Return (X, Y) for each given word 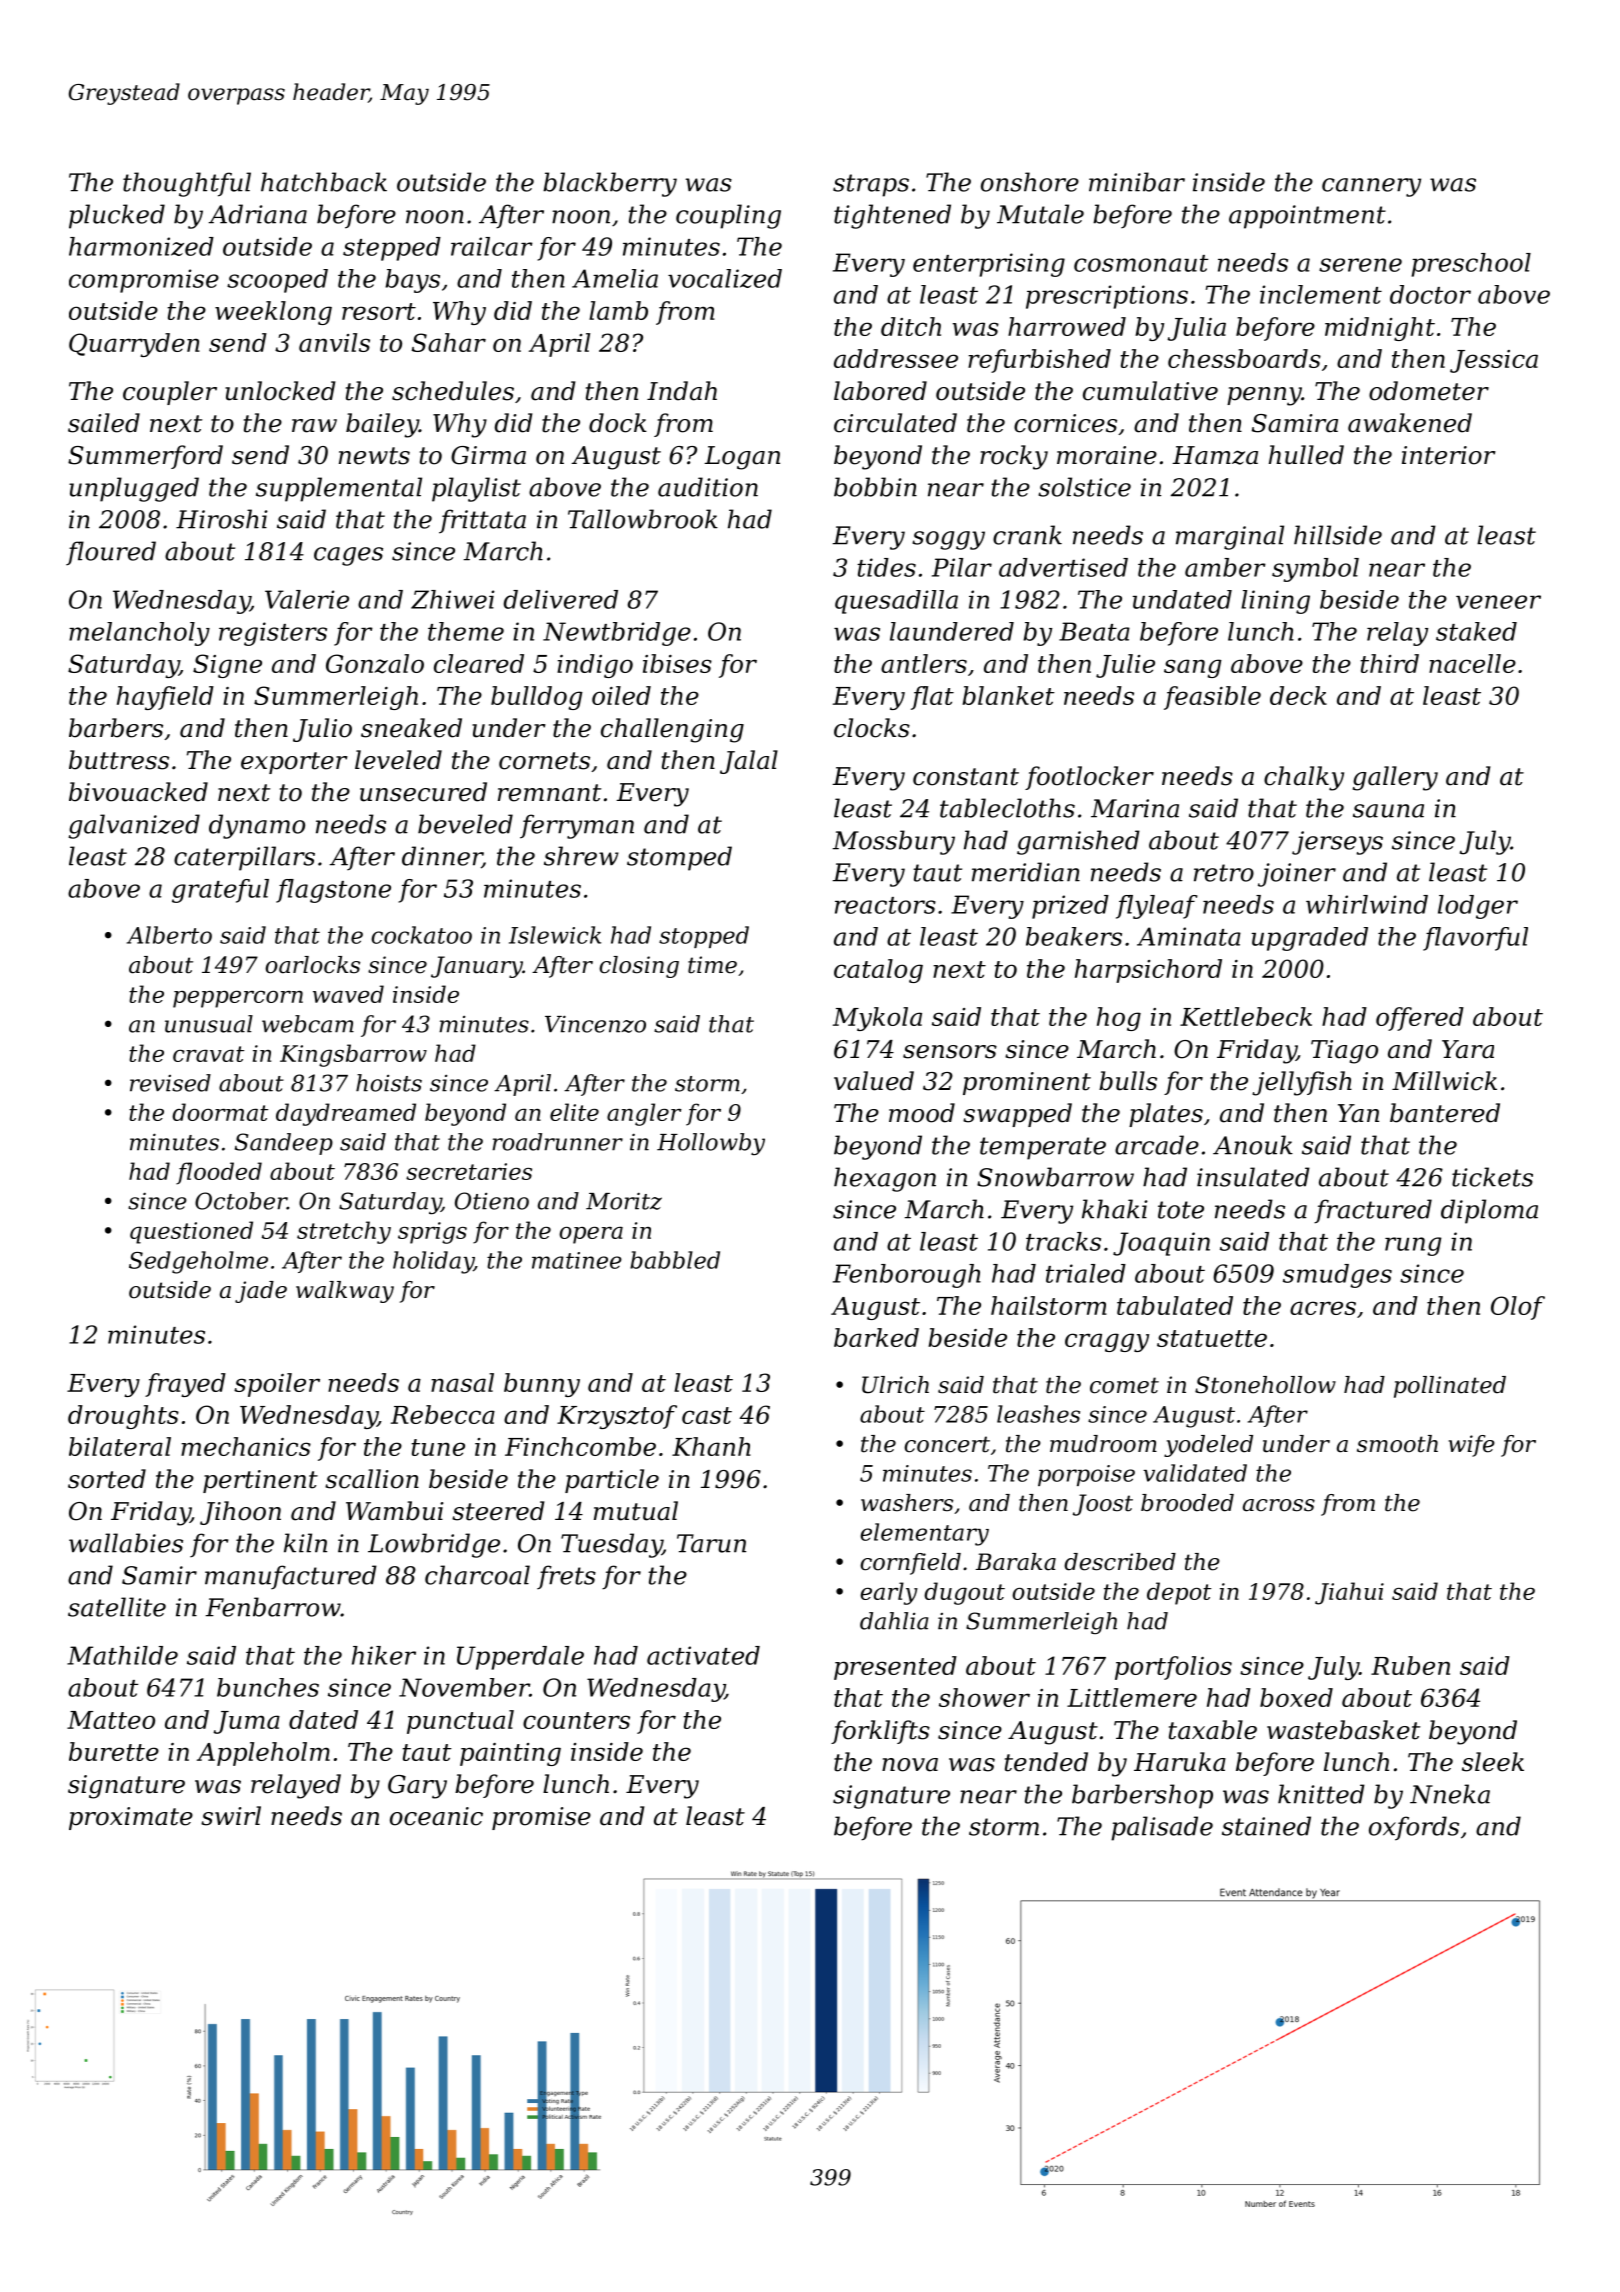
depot (1179, 1593)
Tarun (711, 1543)
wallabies (126, 1543)
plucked (117, 216)
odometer (1429, 391)
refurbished (1039, 361)
